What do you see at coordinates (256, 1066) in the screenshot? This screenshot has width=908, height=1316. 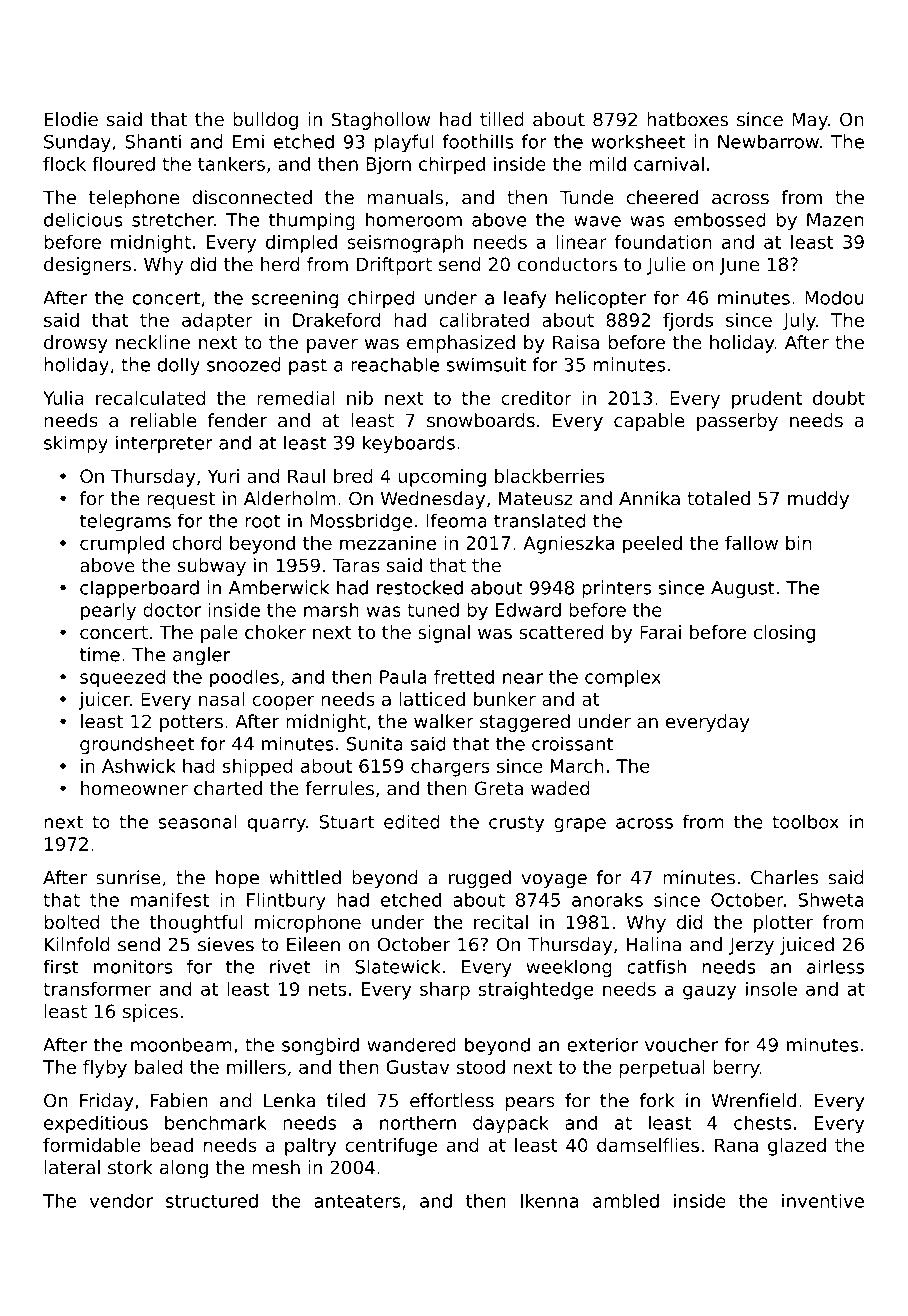 I see `millers` at bounding box center [256, 1066].
